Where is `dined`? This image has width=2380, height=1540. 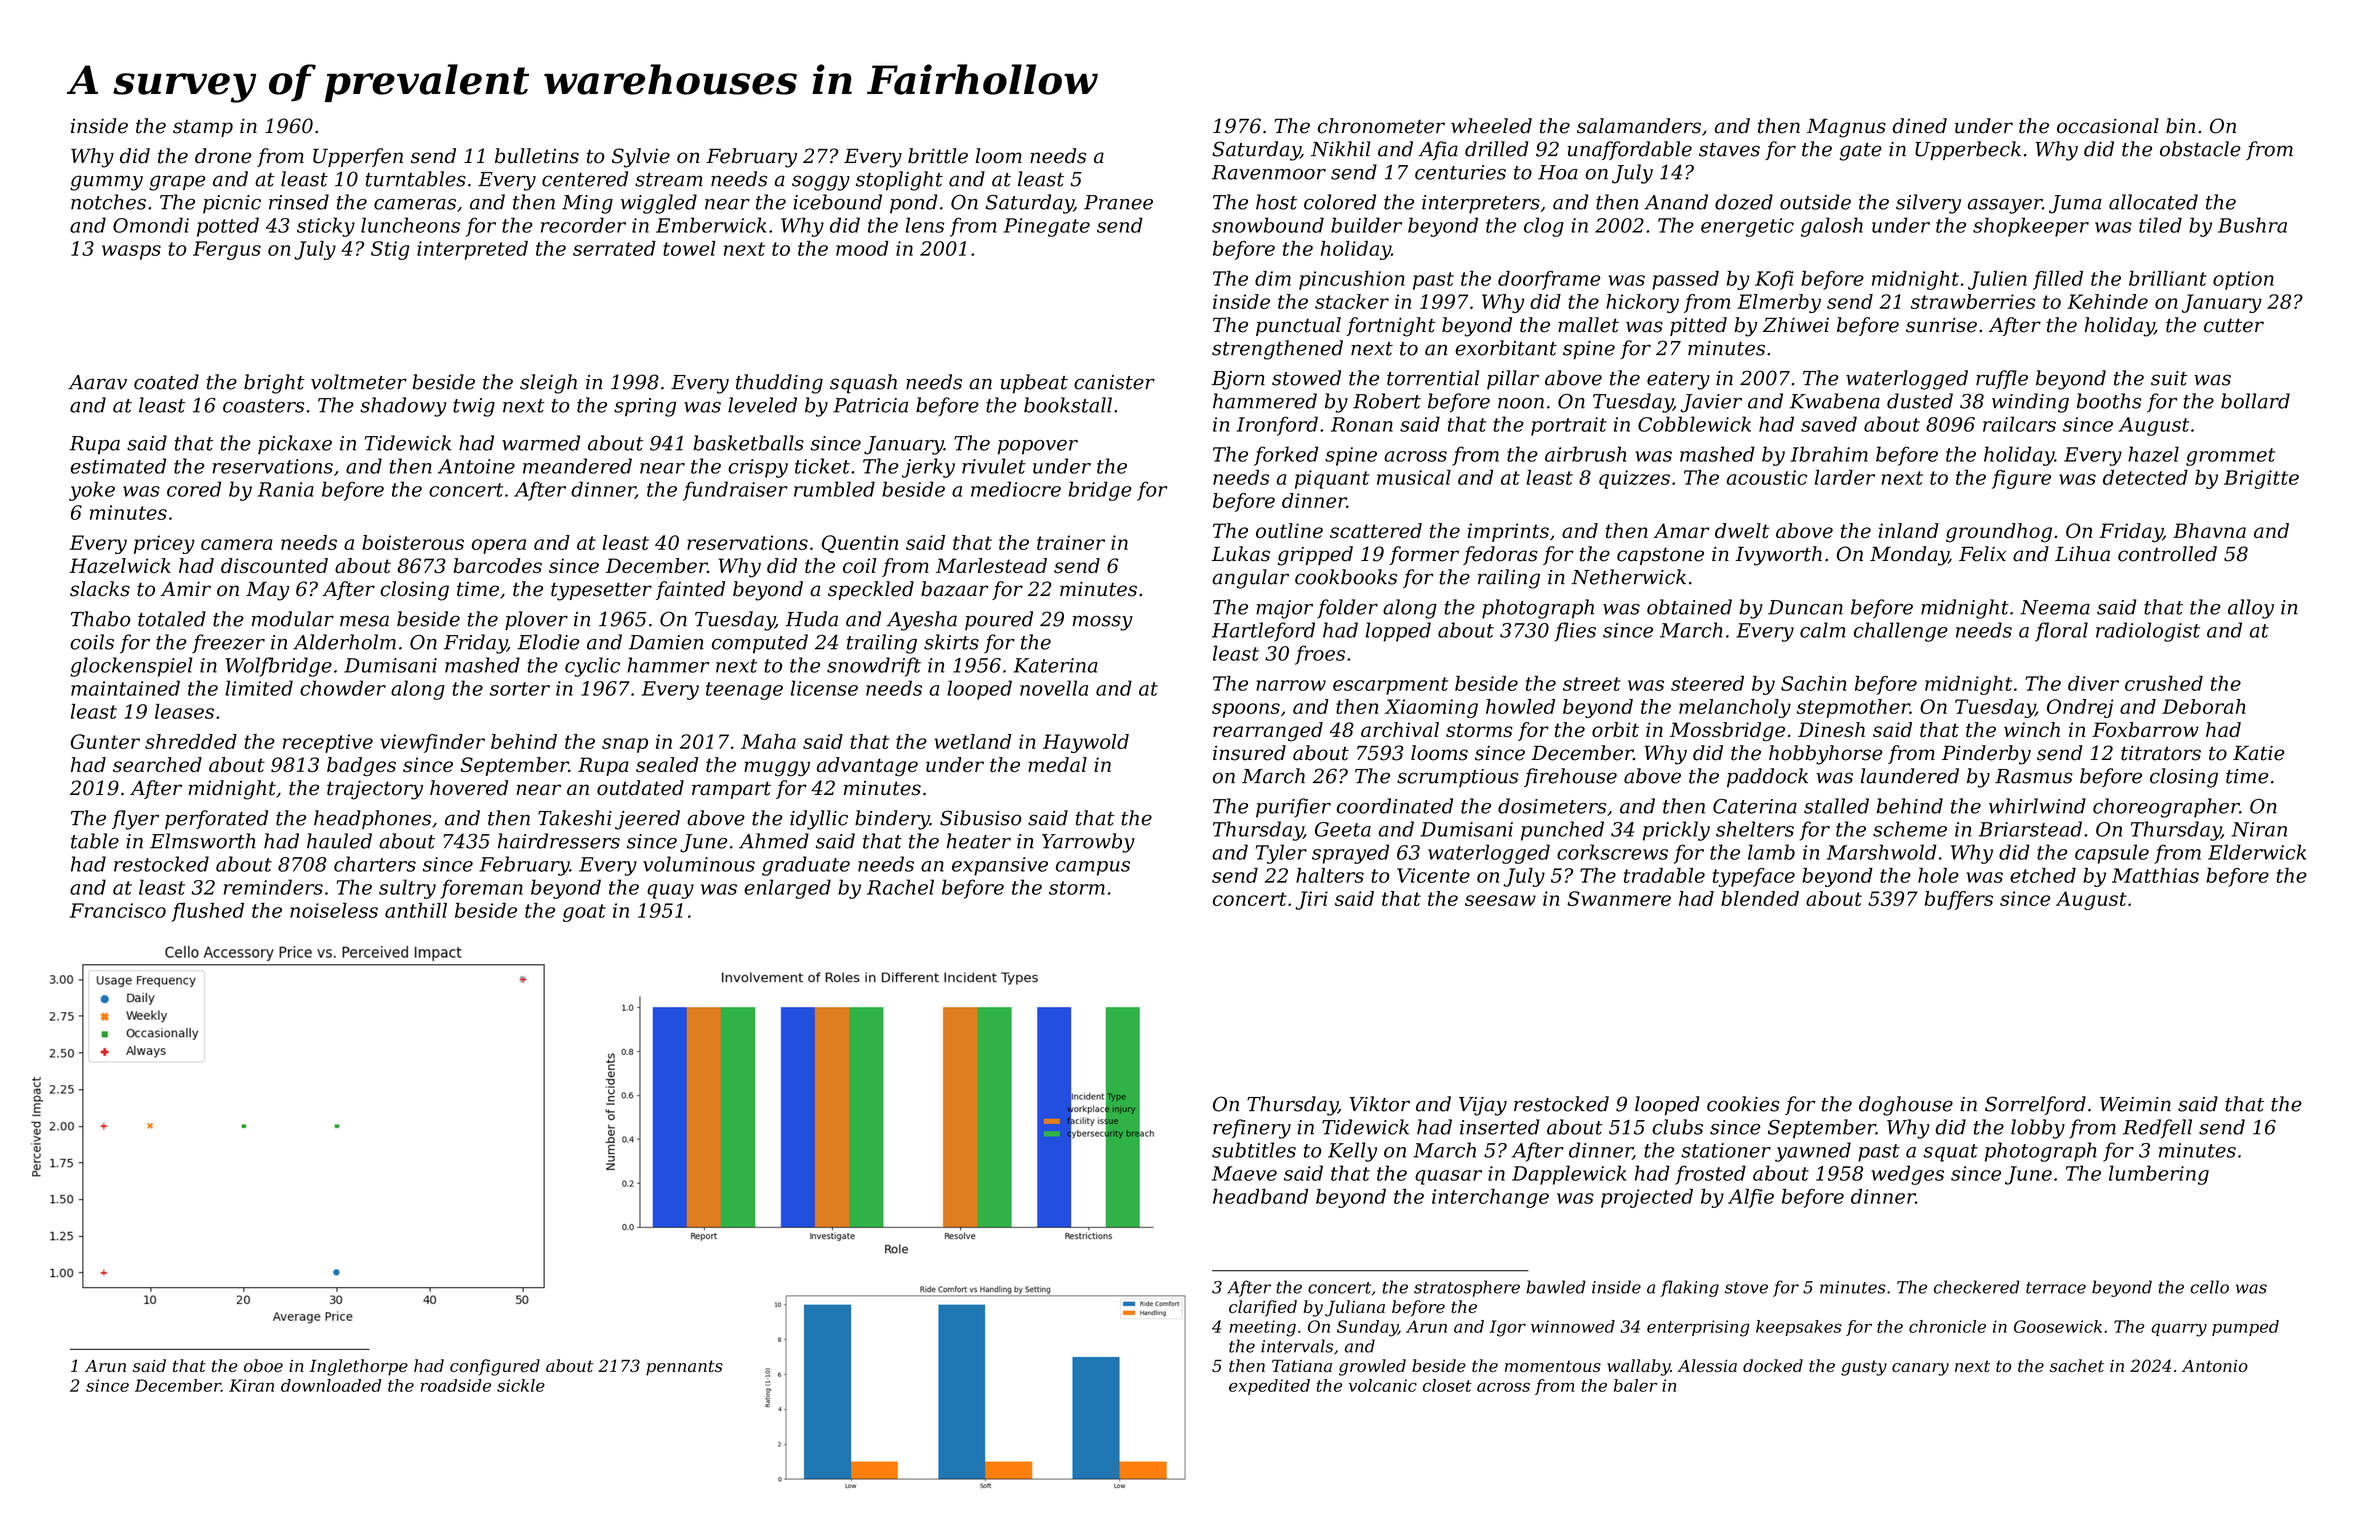
dined is located at coordinates (1919, 126).
